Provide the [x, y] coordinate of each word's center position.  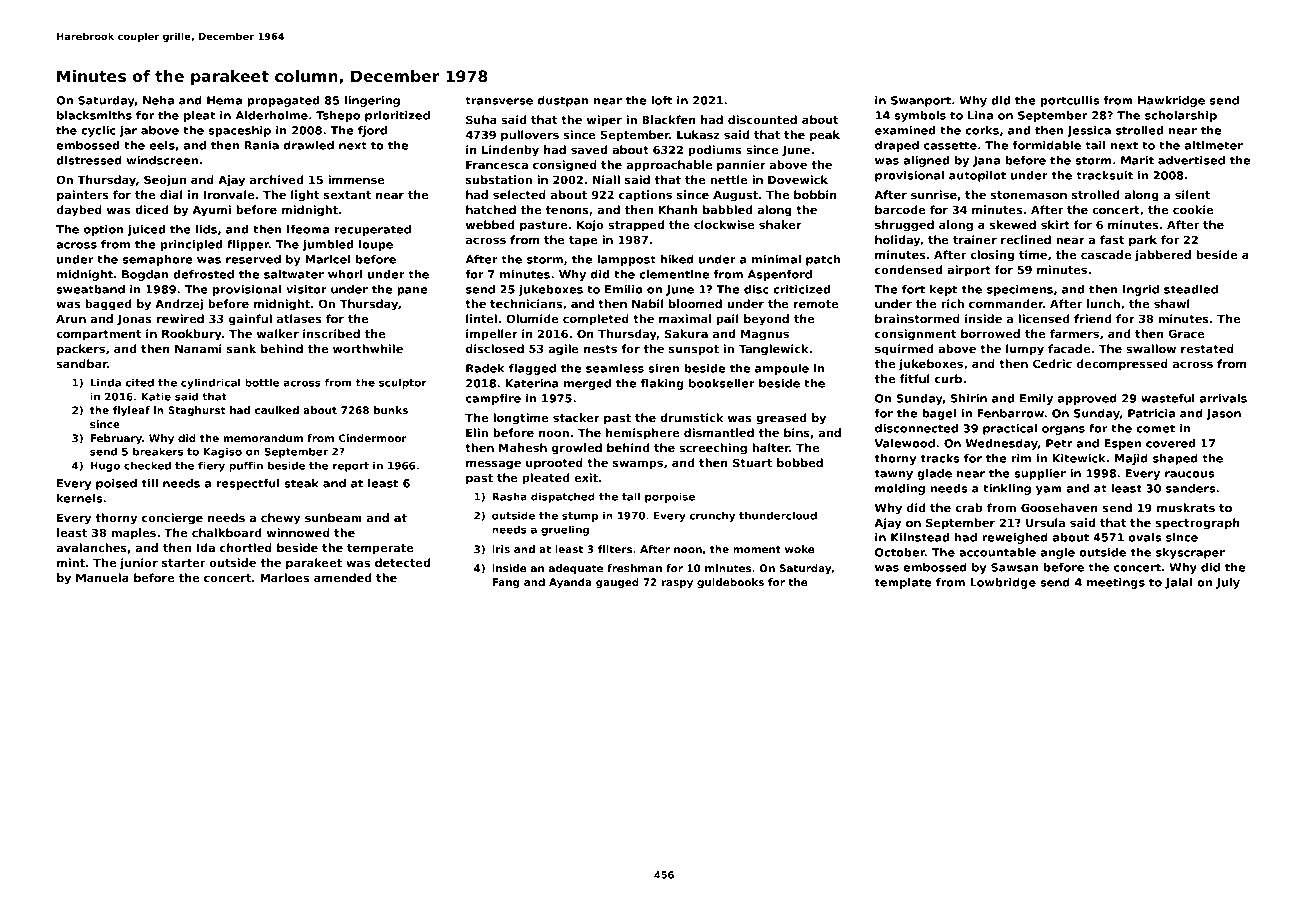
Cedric [1052, 363]
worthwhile [368, 348]
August [735, 196]
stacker [576, 417]
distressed [89, 160]
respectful [248, 484]
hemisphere [643, 434]
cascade [1106, 254]
